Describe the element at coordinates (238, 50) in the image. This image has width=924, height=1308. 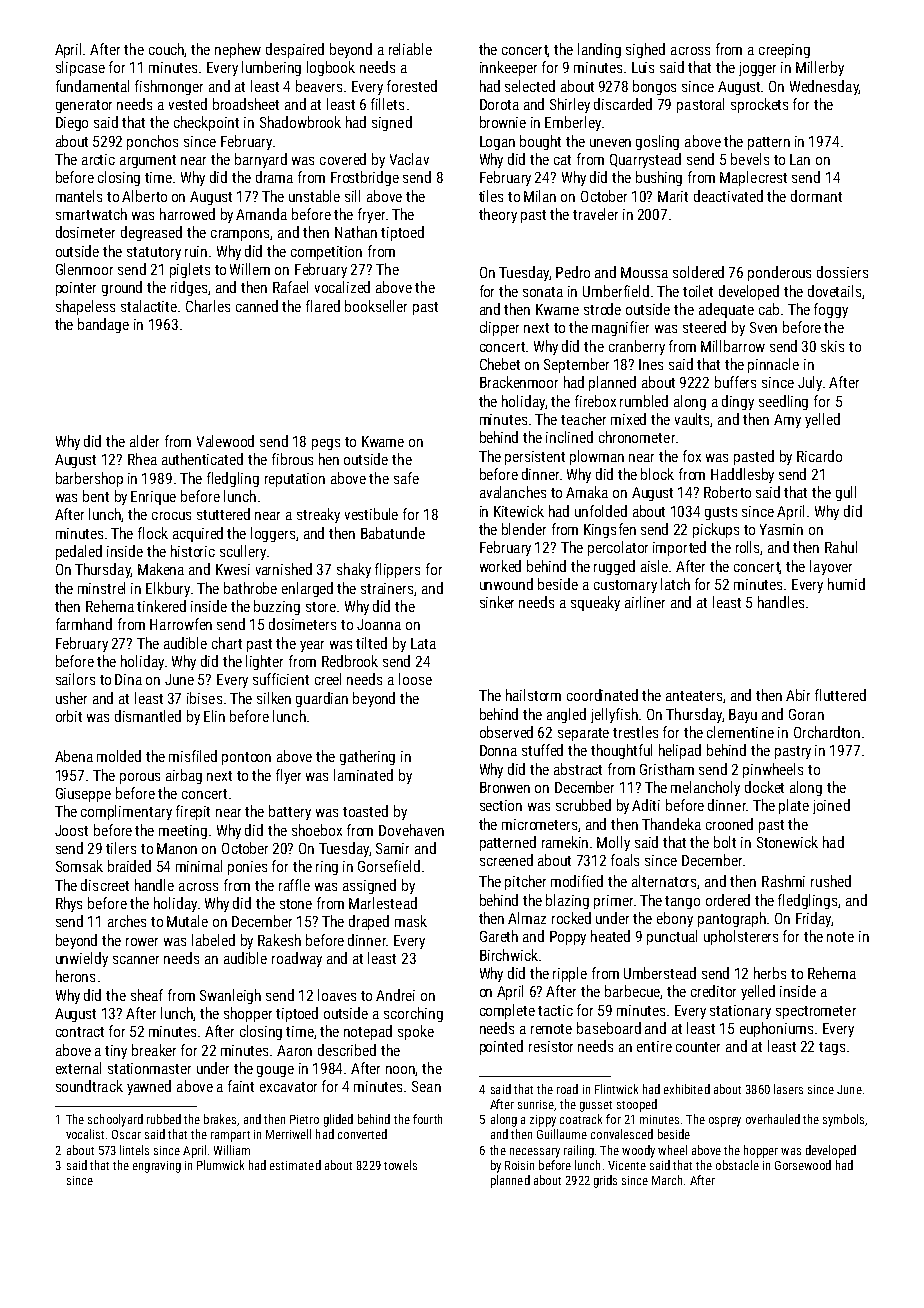
I see `nephew` at that location.
